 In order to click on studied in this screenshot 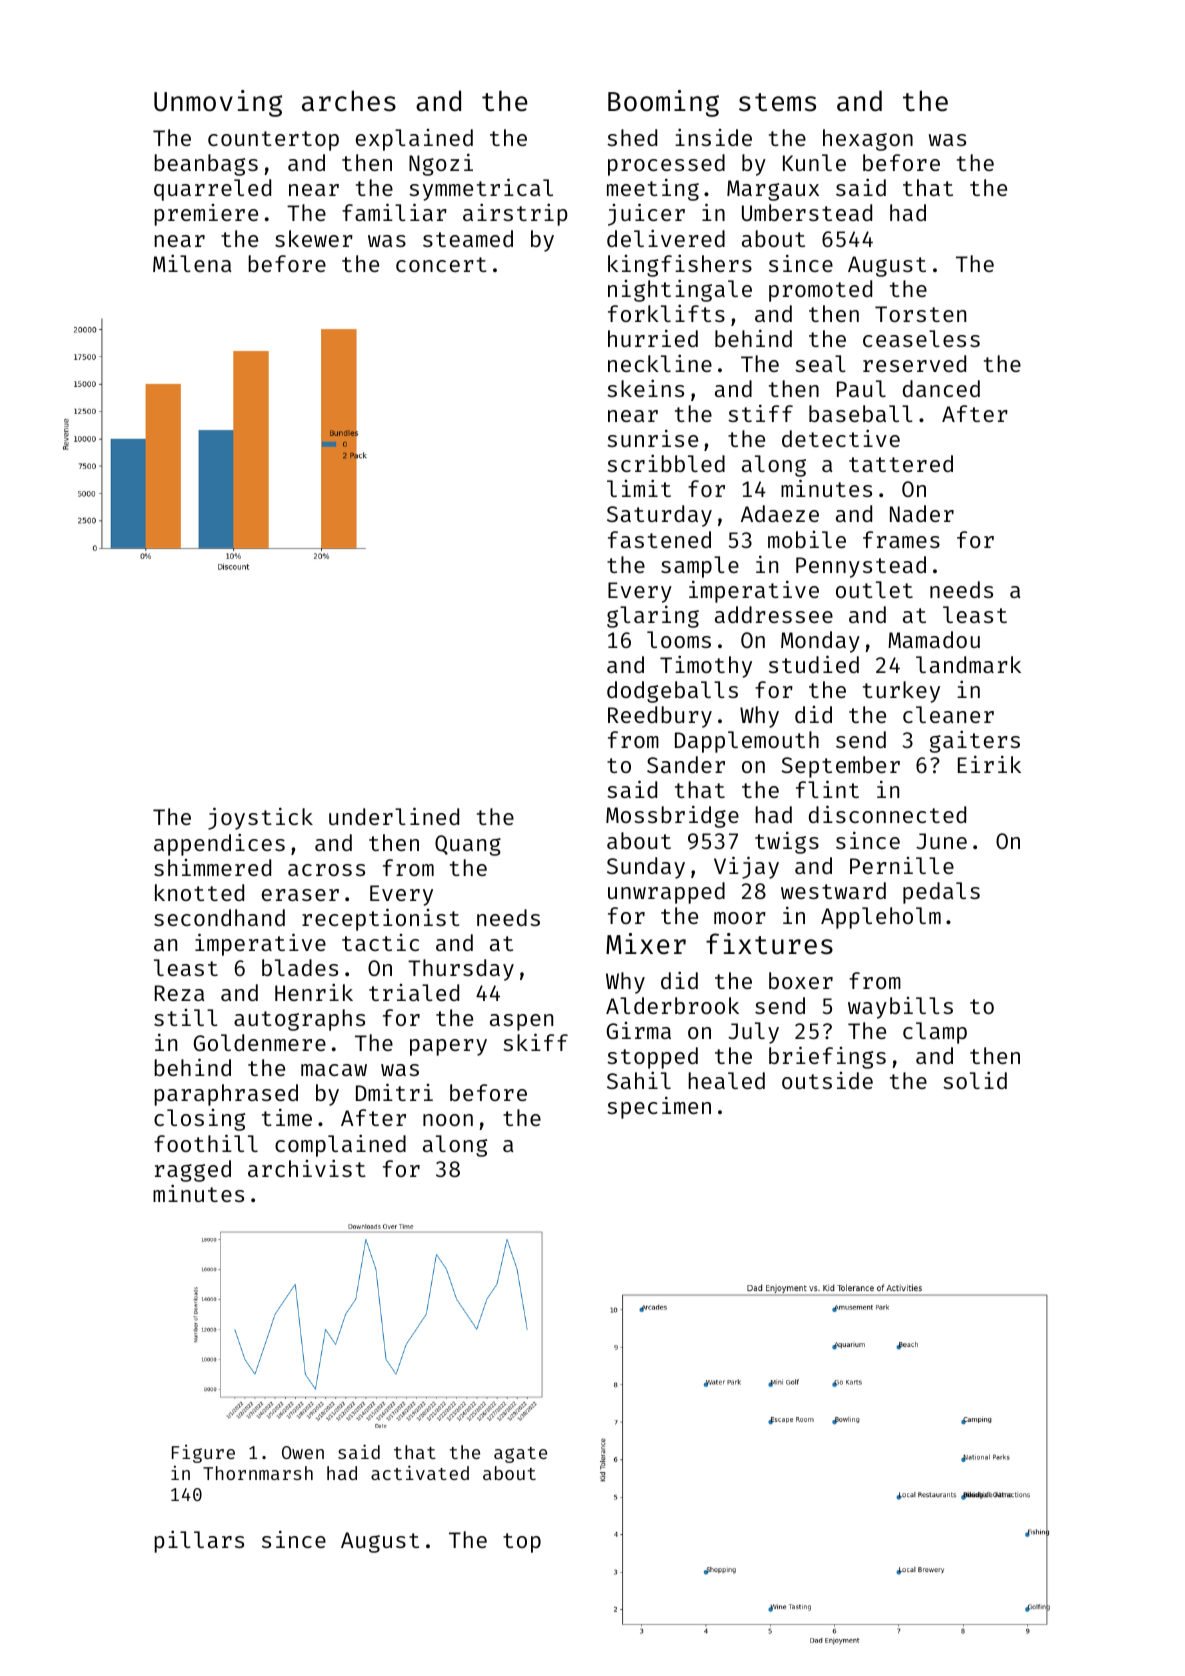, I will do `click(814, 664)`.
